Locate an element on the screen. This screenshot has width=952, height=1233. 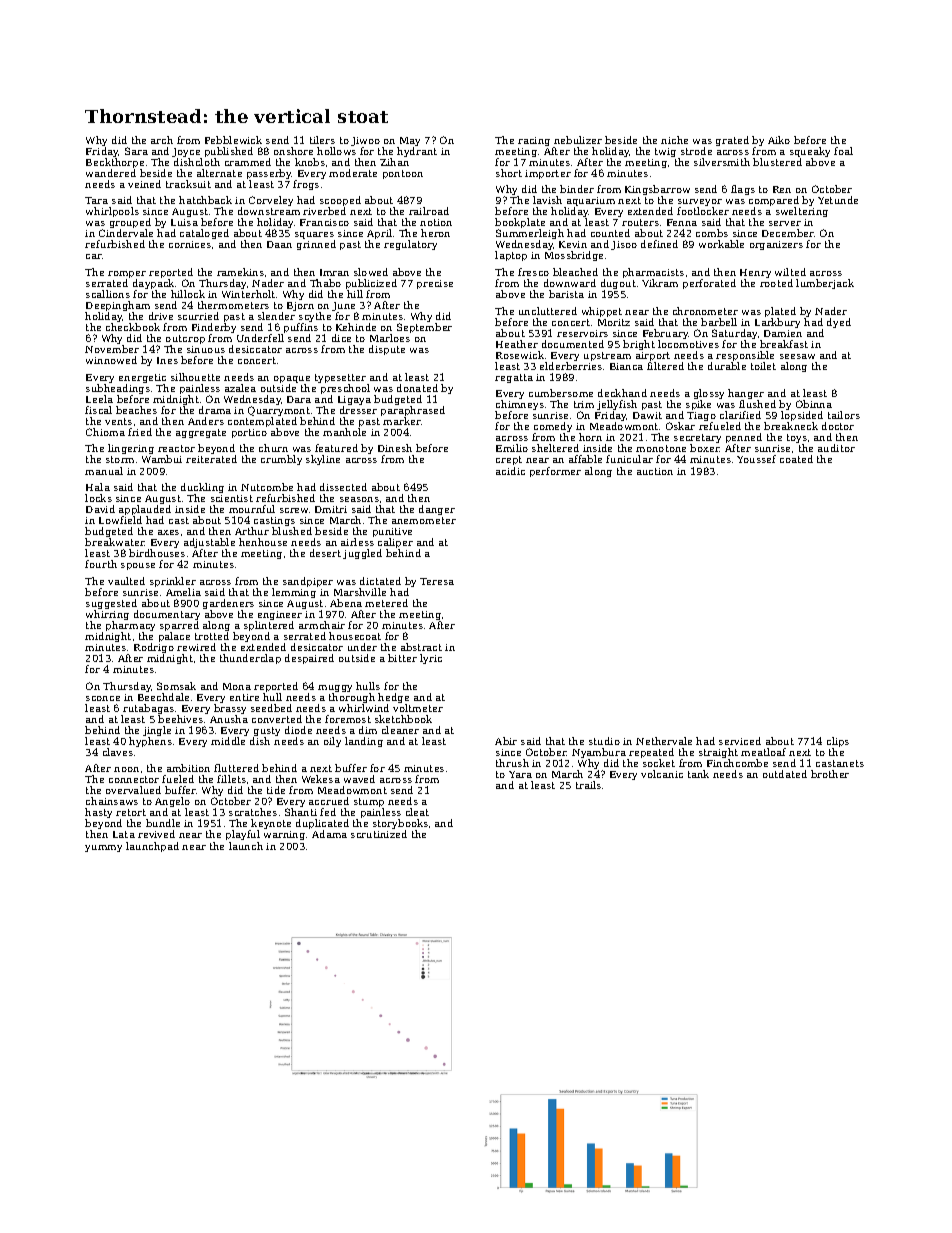
grated is located at coordinates (732, 141).
